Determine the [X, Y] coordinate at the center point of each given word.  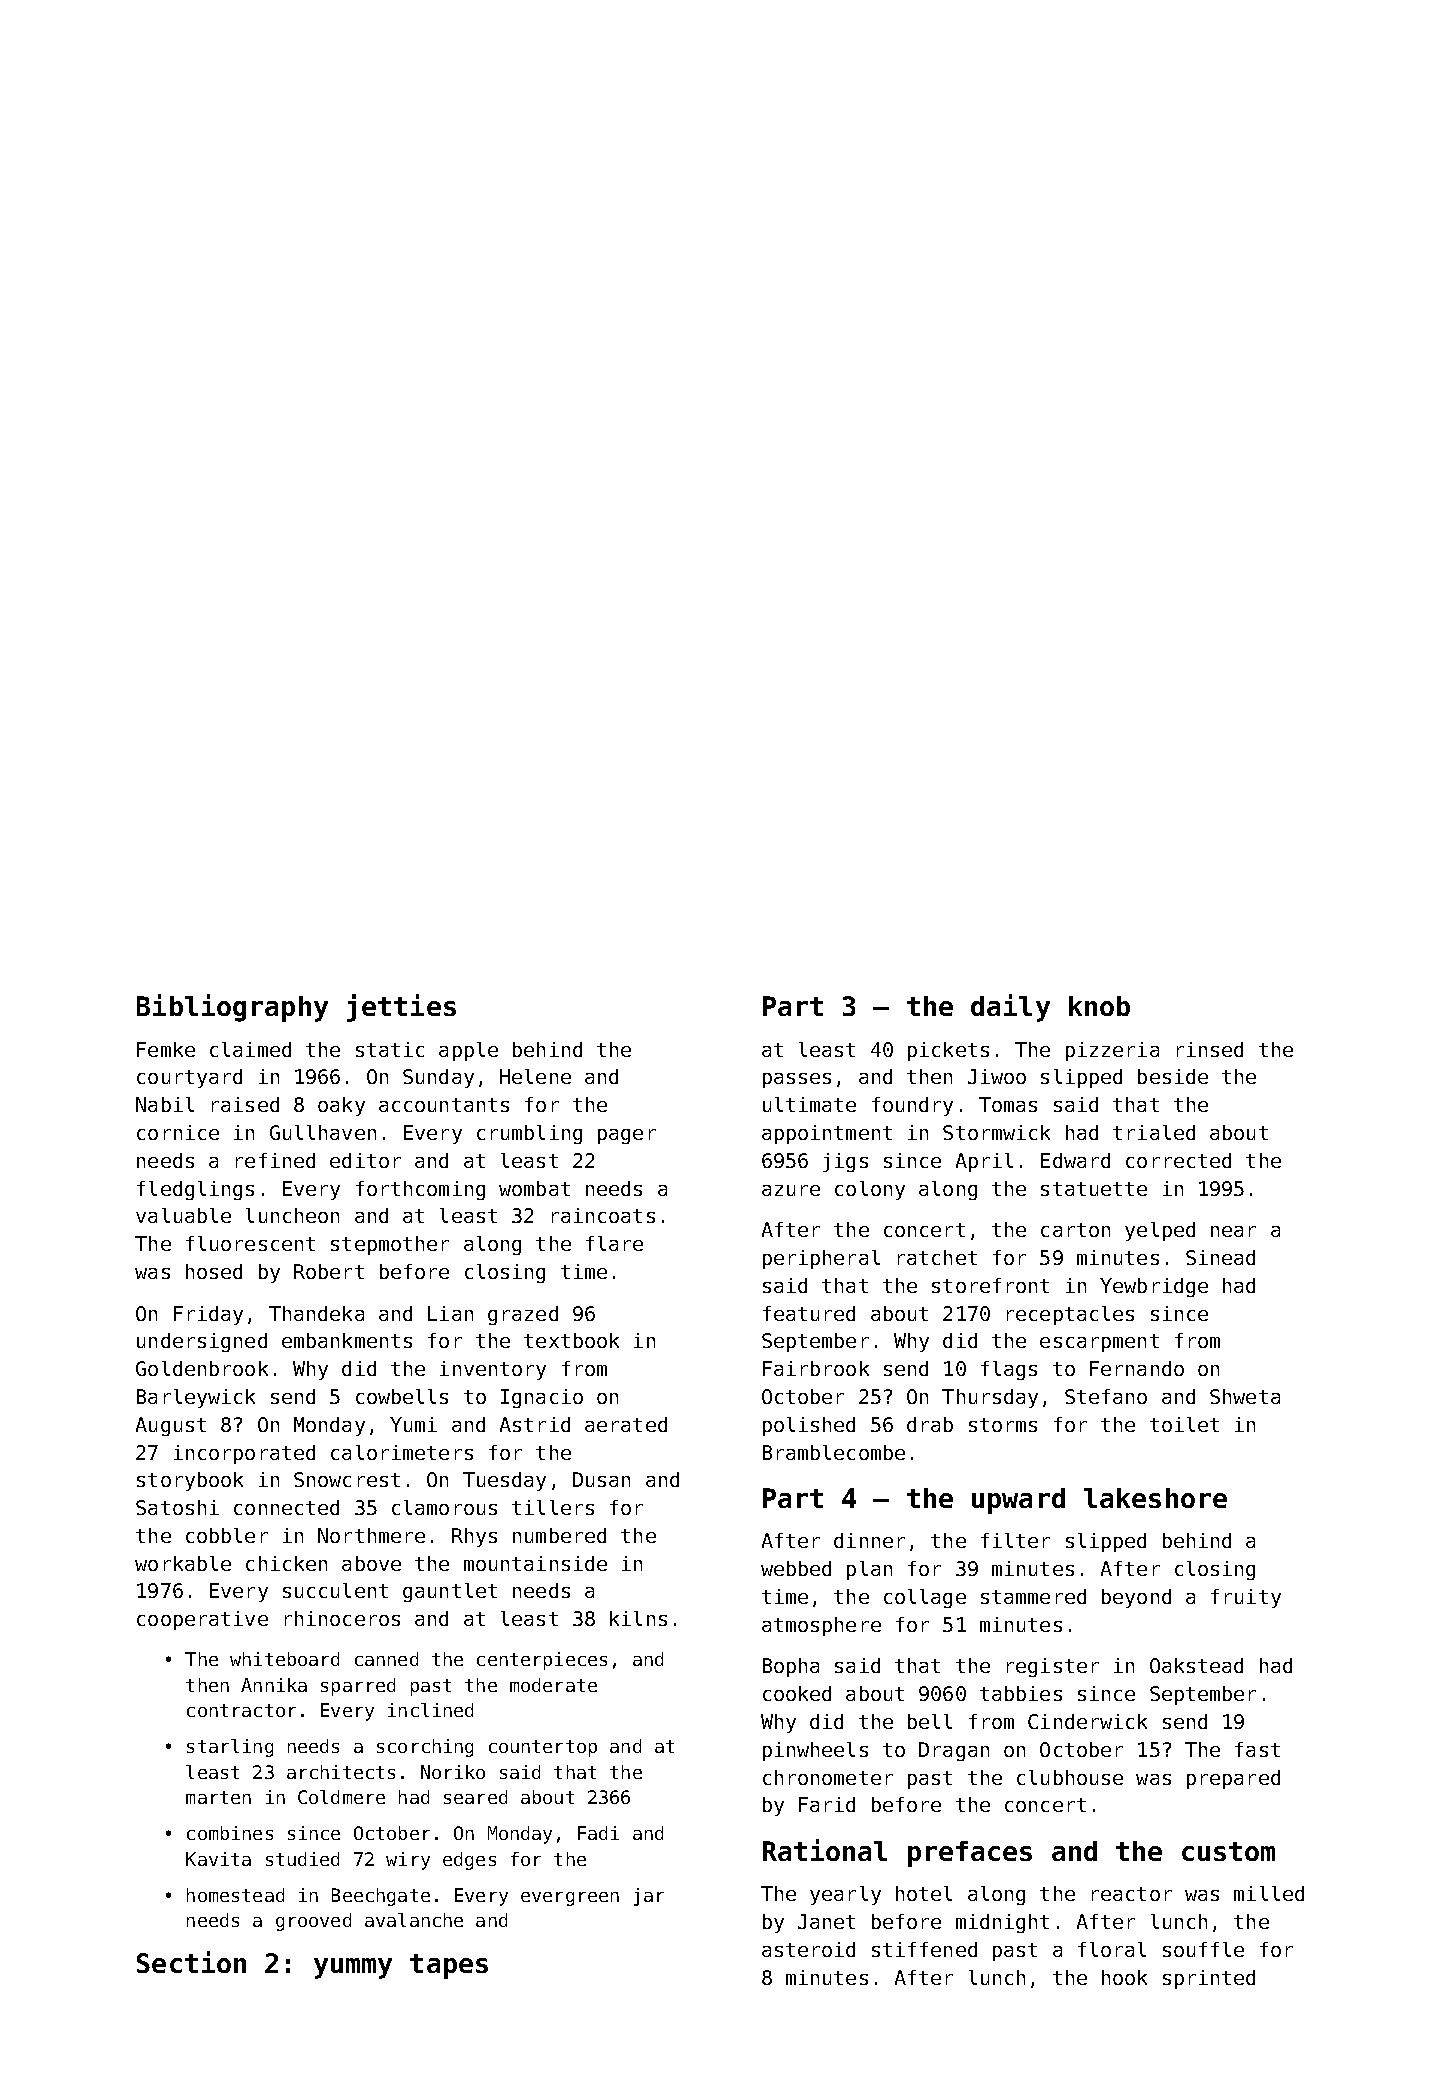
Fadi [598, 1833]
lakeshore [1155, 1498]
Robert [329, 1271]
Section [191, 1962]
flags [1009, 1370]
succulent [335, 1590]
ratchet [937, 1257]
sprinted [1209, 1979]
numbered [559, 1535]
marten [218, 1797]
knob [1099, 1006]
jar [649, 1897]
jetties [401, 1008]
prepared [1233, 1779]
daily [1010, 1008]
